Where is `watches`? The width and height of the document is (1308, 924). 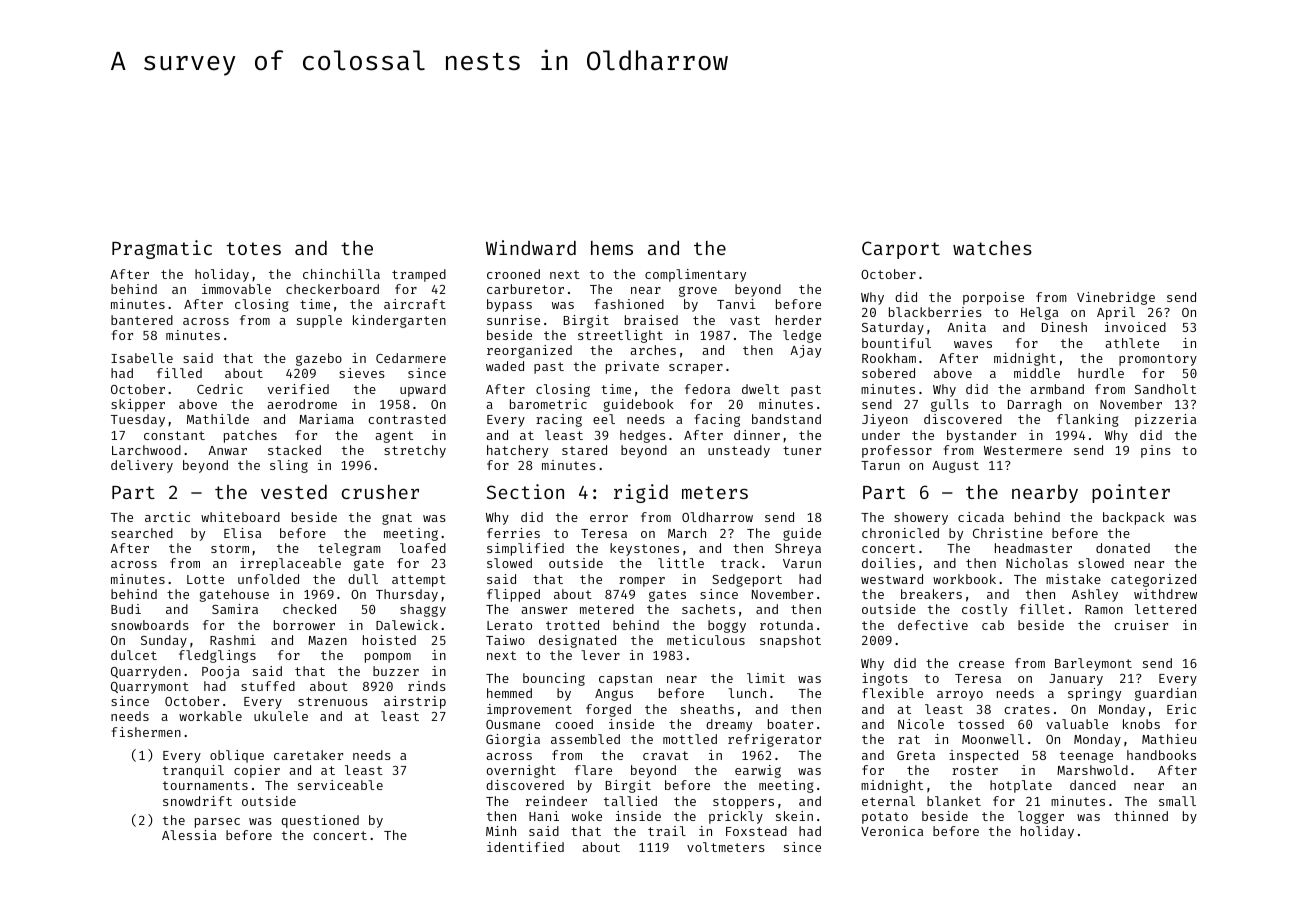 watches is located at coordinates (992, 248).
